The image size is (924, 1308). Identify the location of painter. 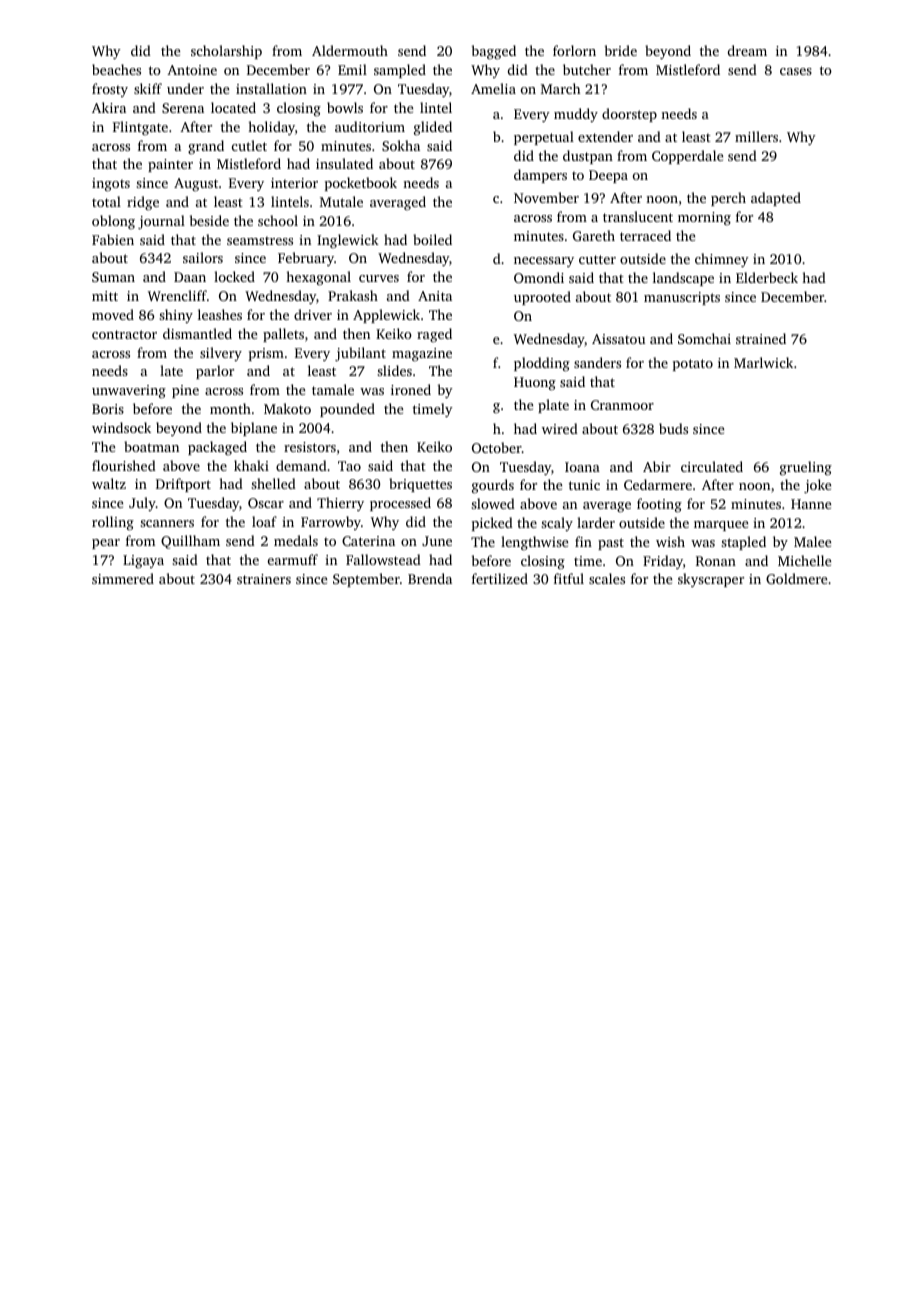
(170, 165).
